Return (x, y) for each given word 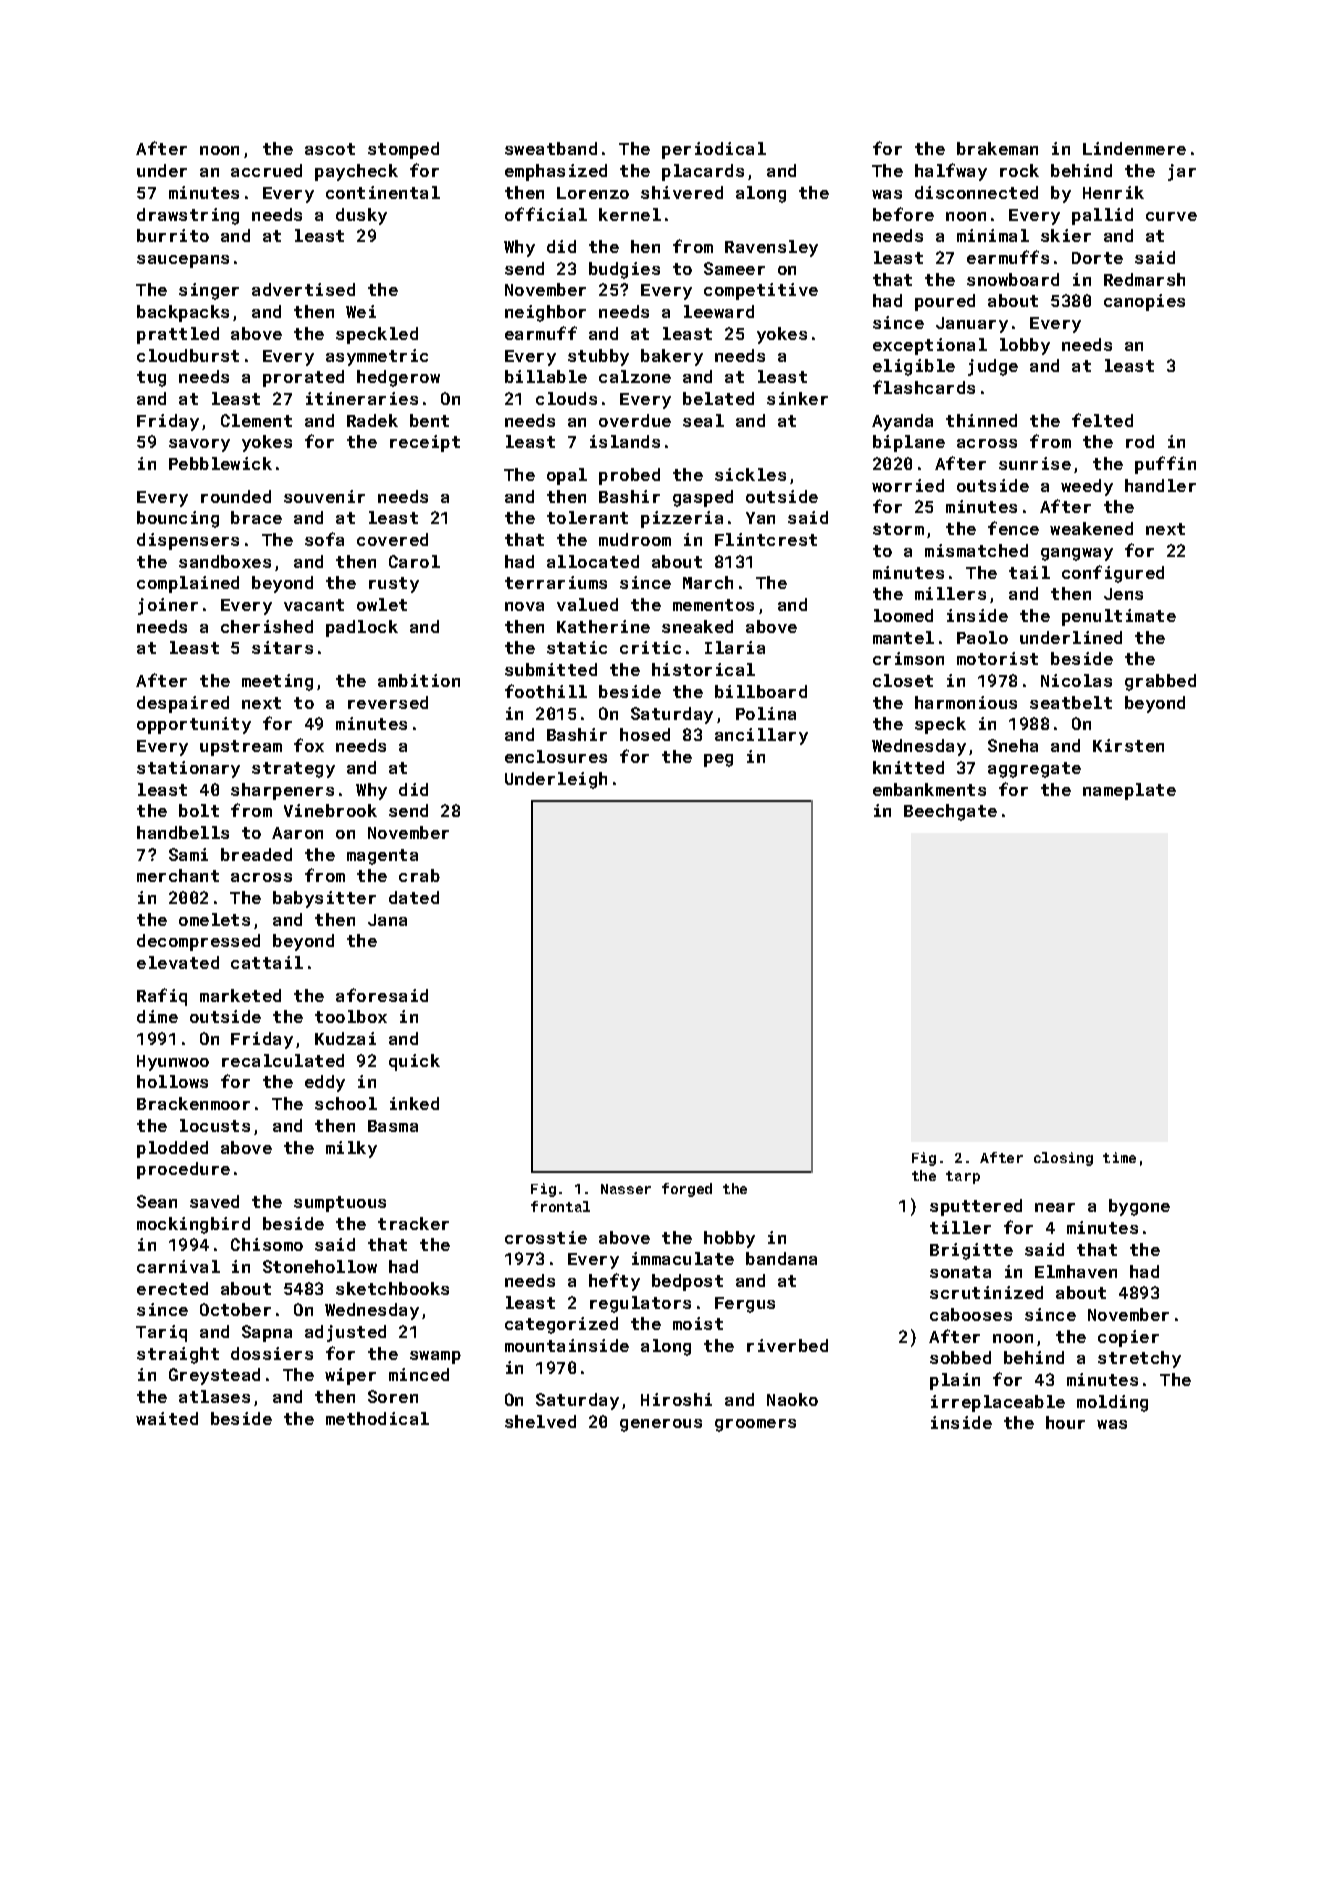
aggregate (1034, 770)
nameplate (1129, 791)
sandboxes (225, 561)
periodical (714, 150)
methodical (377, 1418)
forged (687, 1190)
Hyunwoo (173, 1063)
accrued (266, 170)
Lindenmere (1134, 148)
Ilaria (735, 647)
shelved (540, 1421)
